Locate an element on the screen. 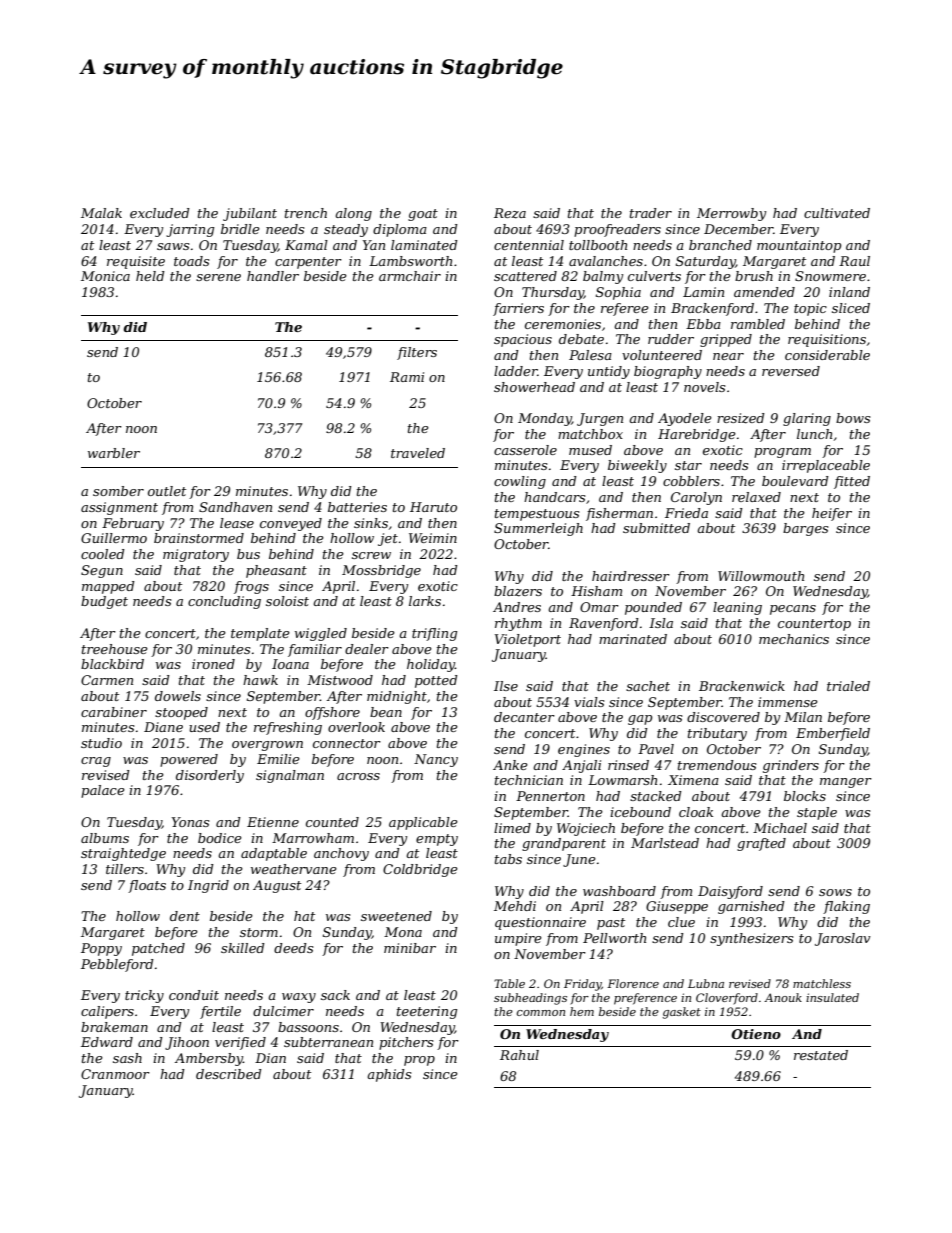 Image resolution: width=952 pixels, height=1233 pixels. insulated is located at coordinates (832, 997).
